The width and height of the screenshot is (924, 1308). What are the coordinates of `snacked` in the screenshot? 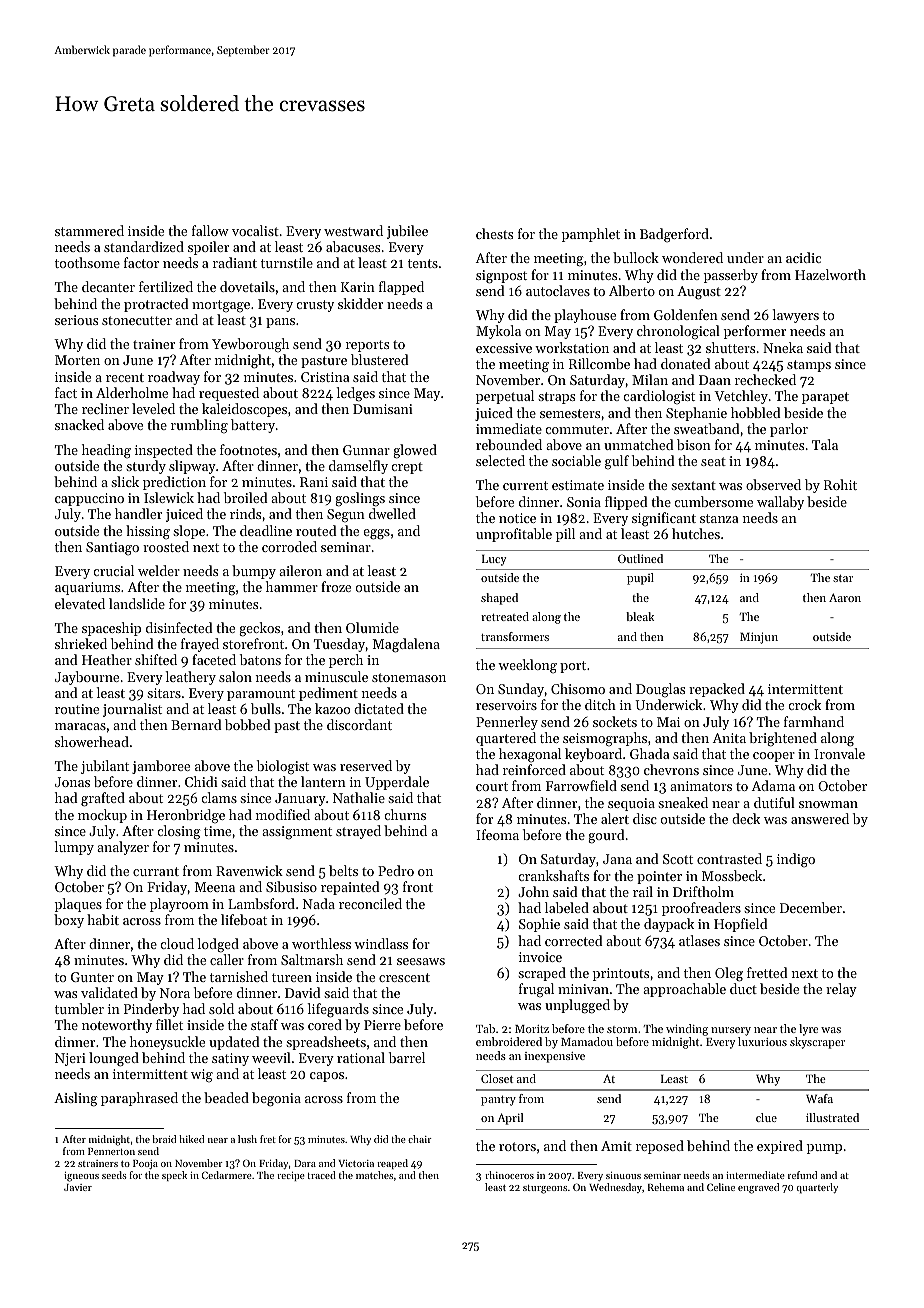 It's located at (79, 424).
